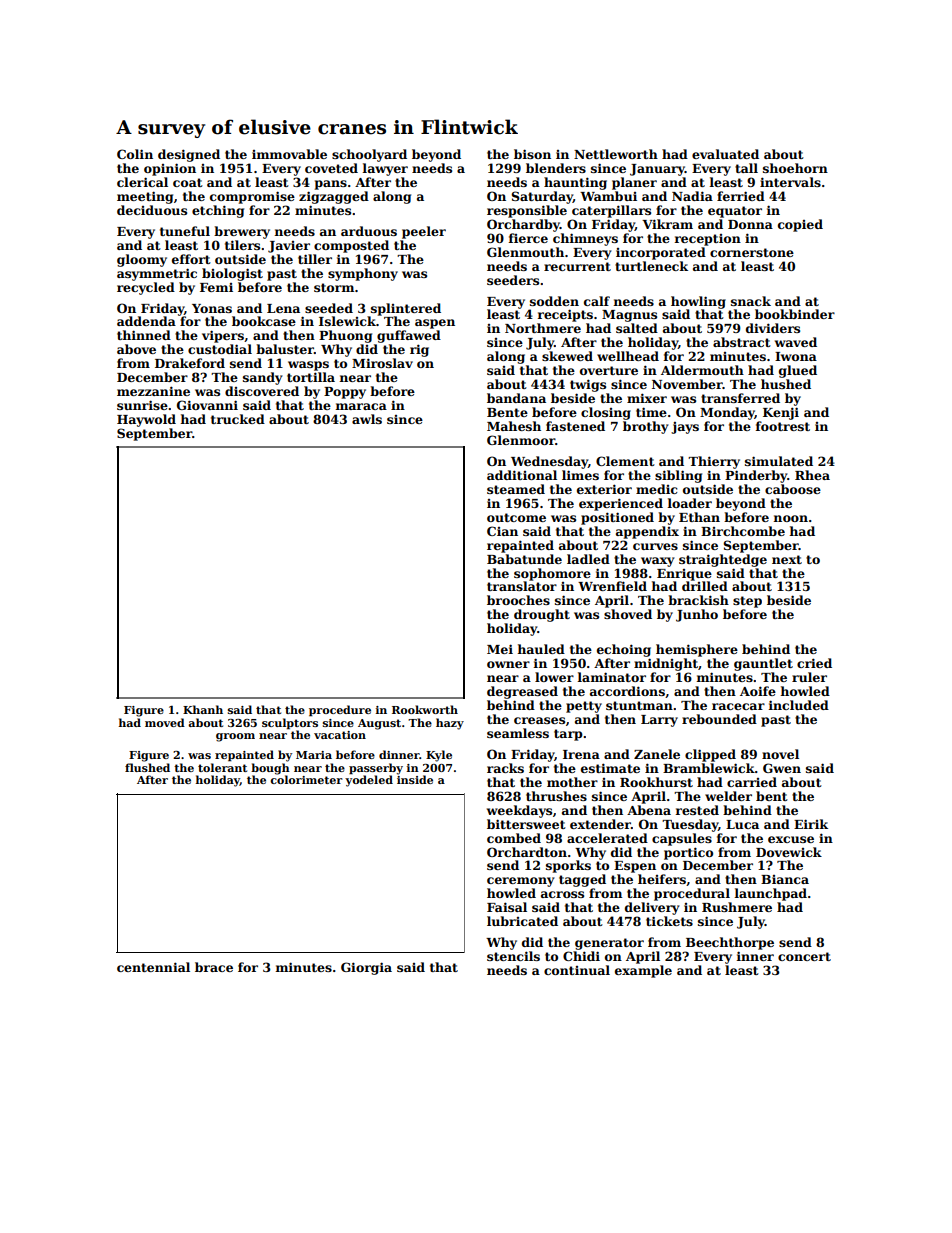 This image has height=1233, width=952. I want to click on brewery, so click(242, 232).
